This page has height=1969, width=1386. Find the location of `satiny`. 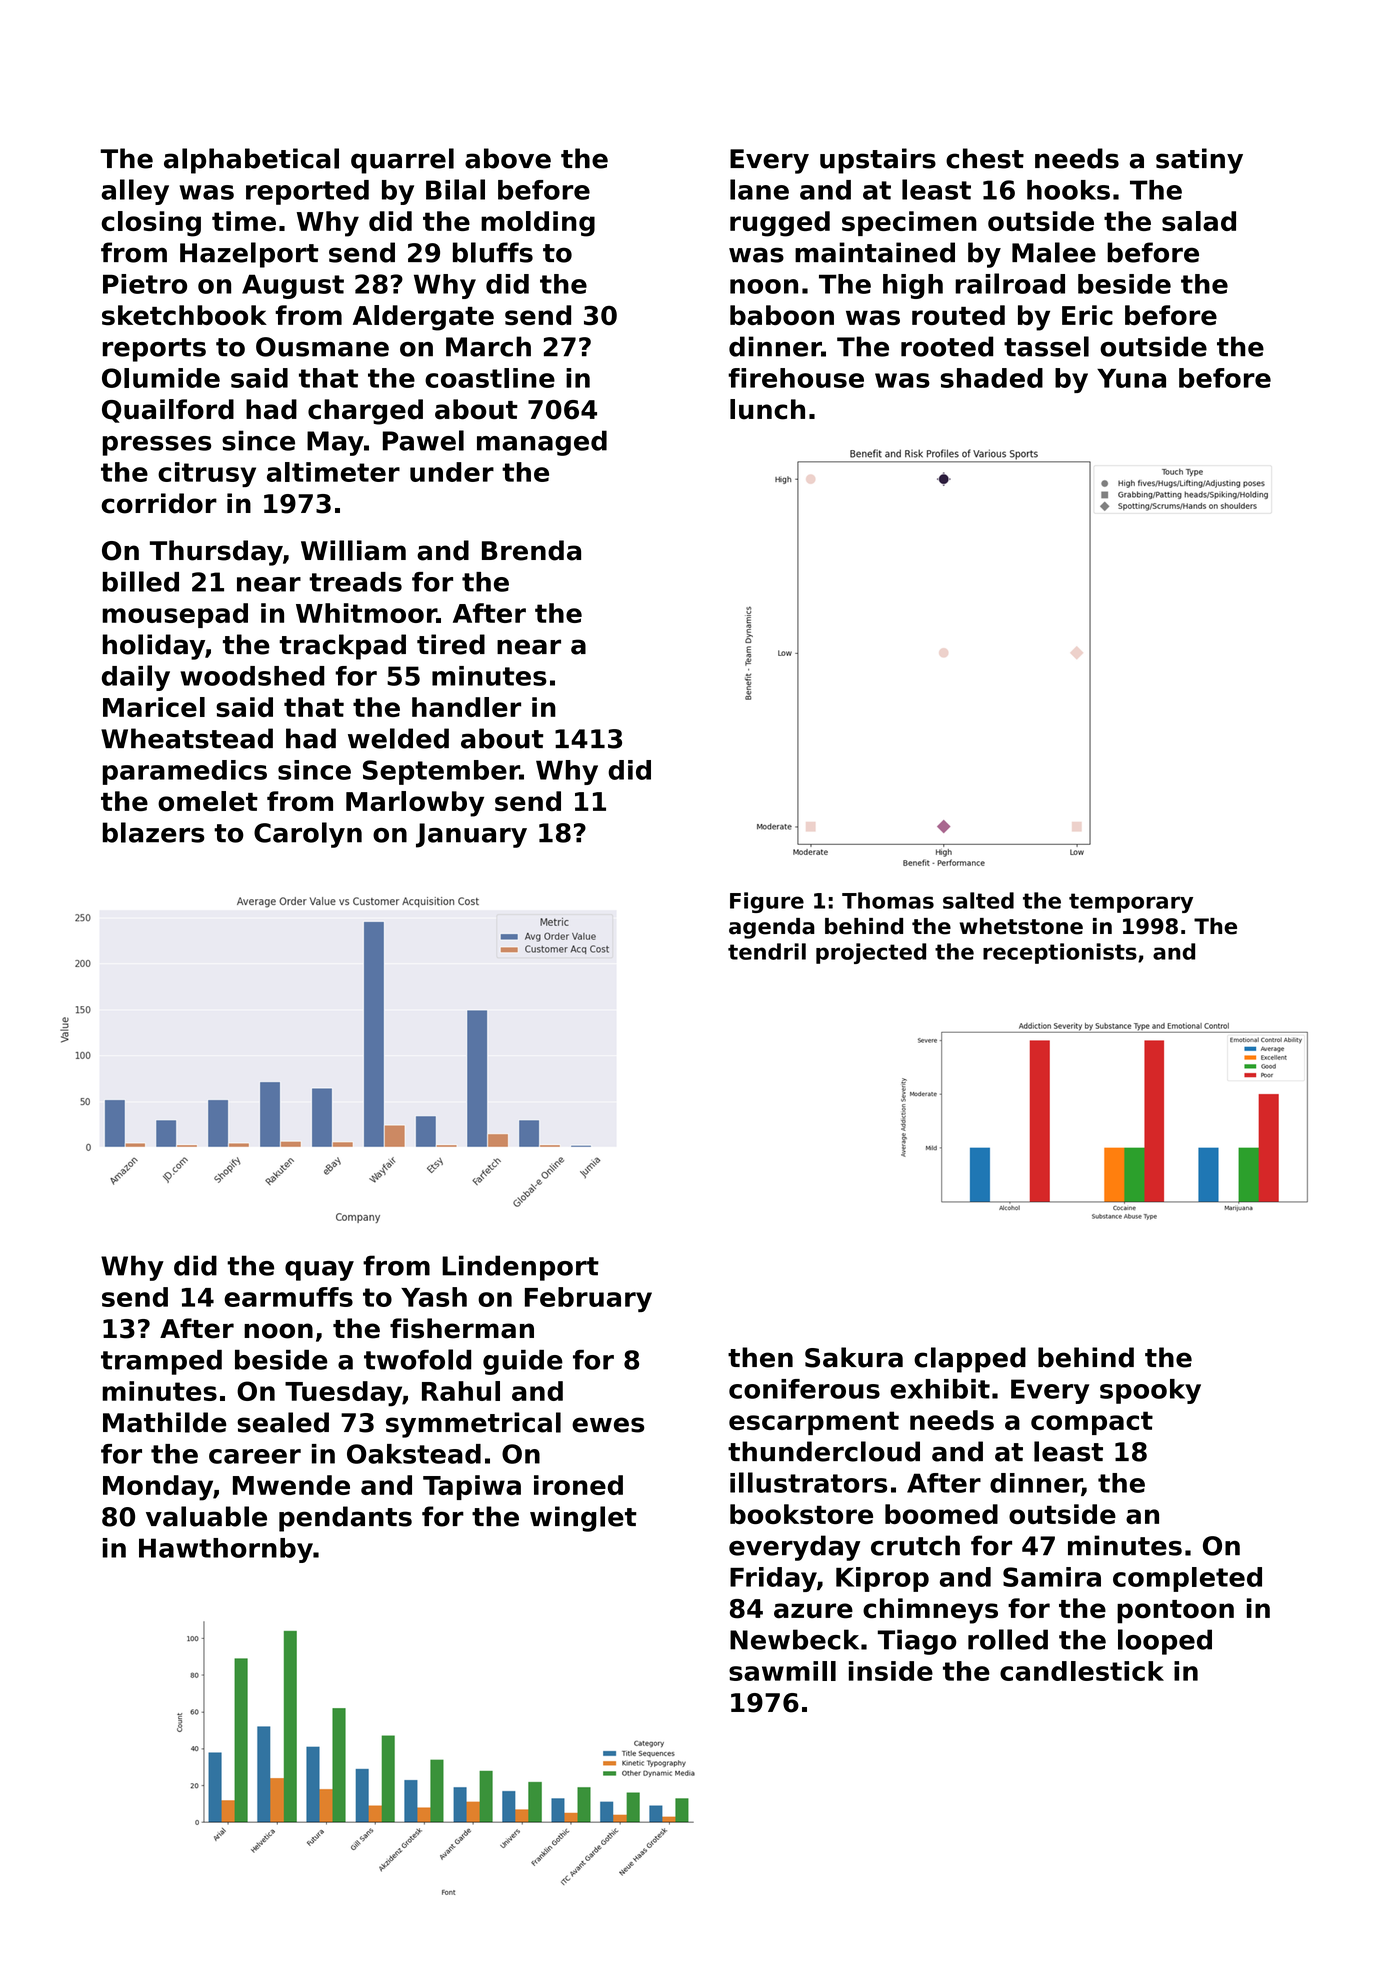

satiny is located at coordinates (1199, 161).
